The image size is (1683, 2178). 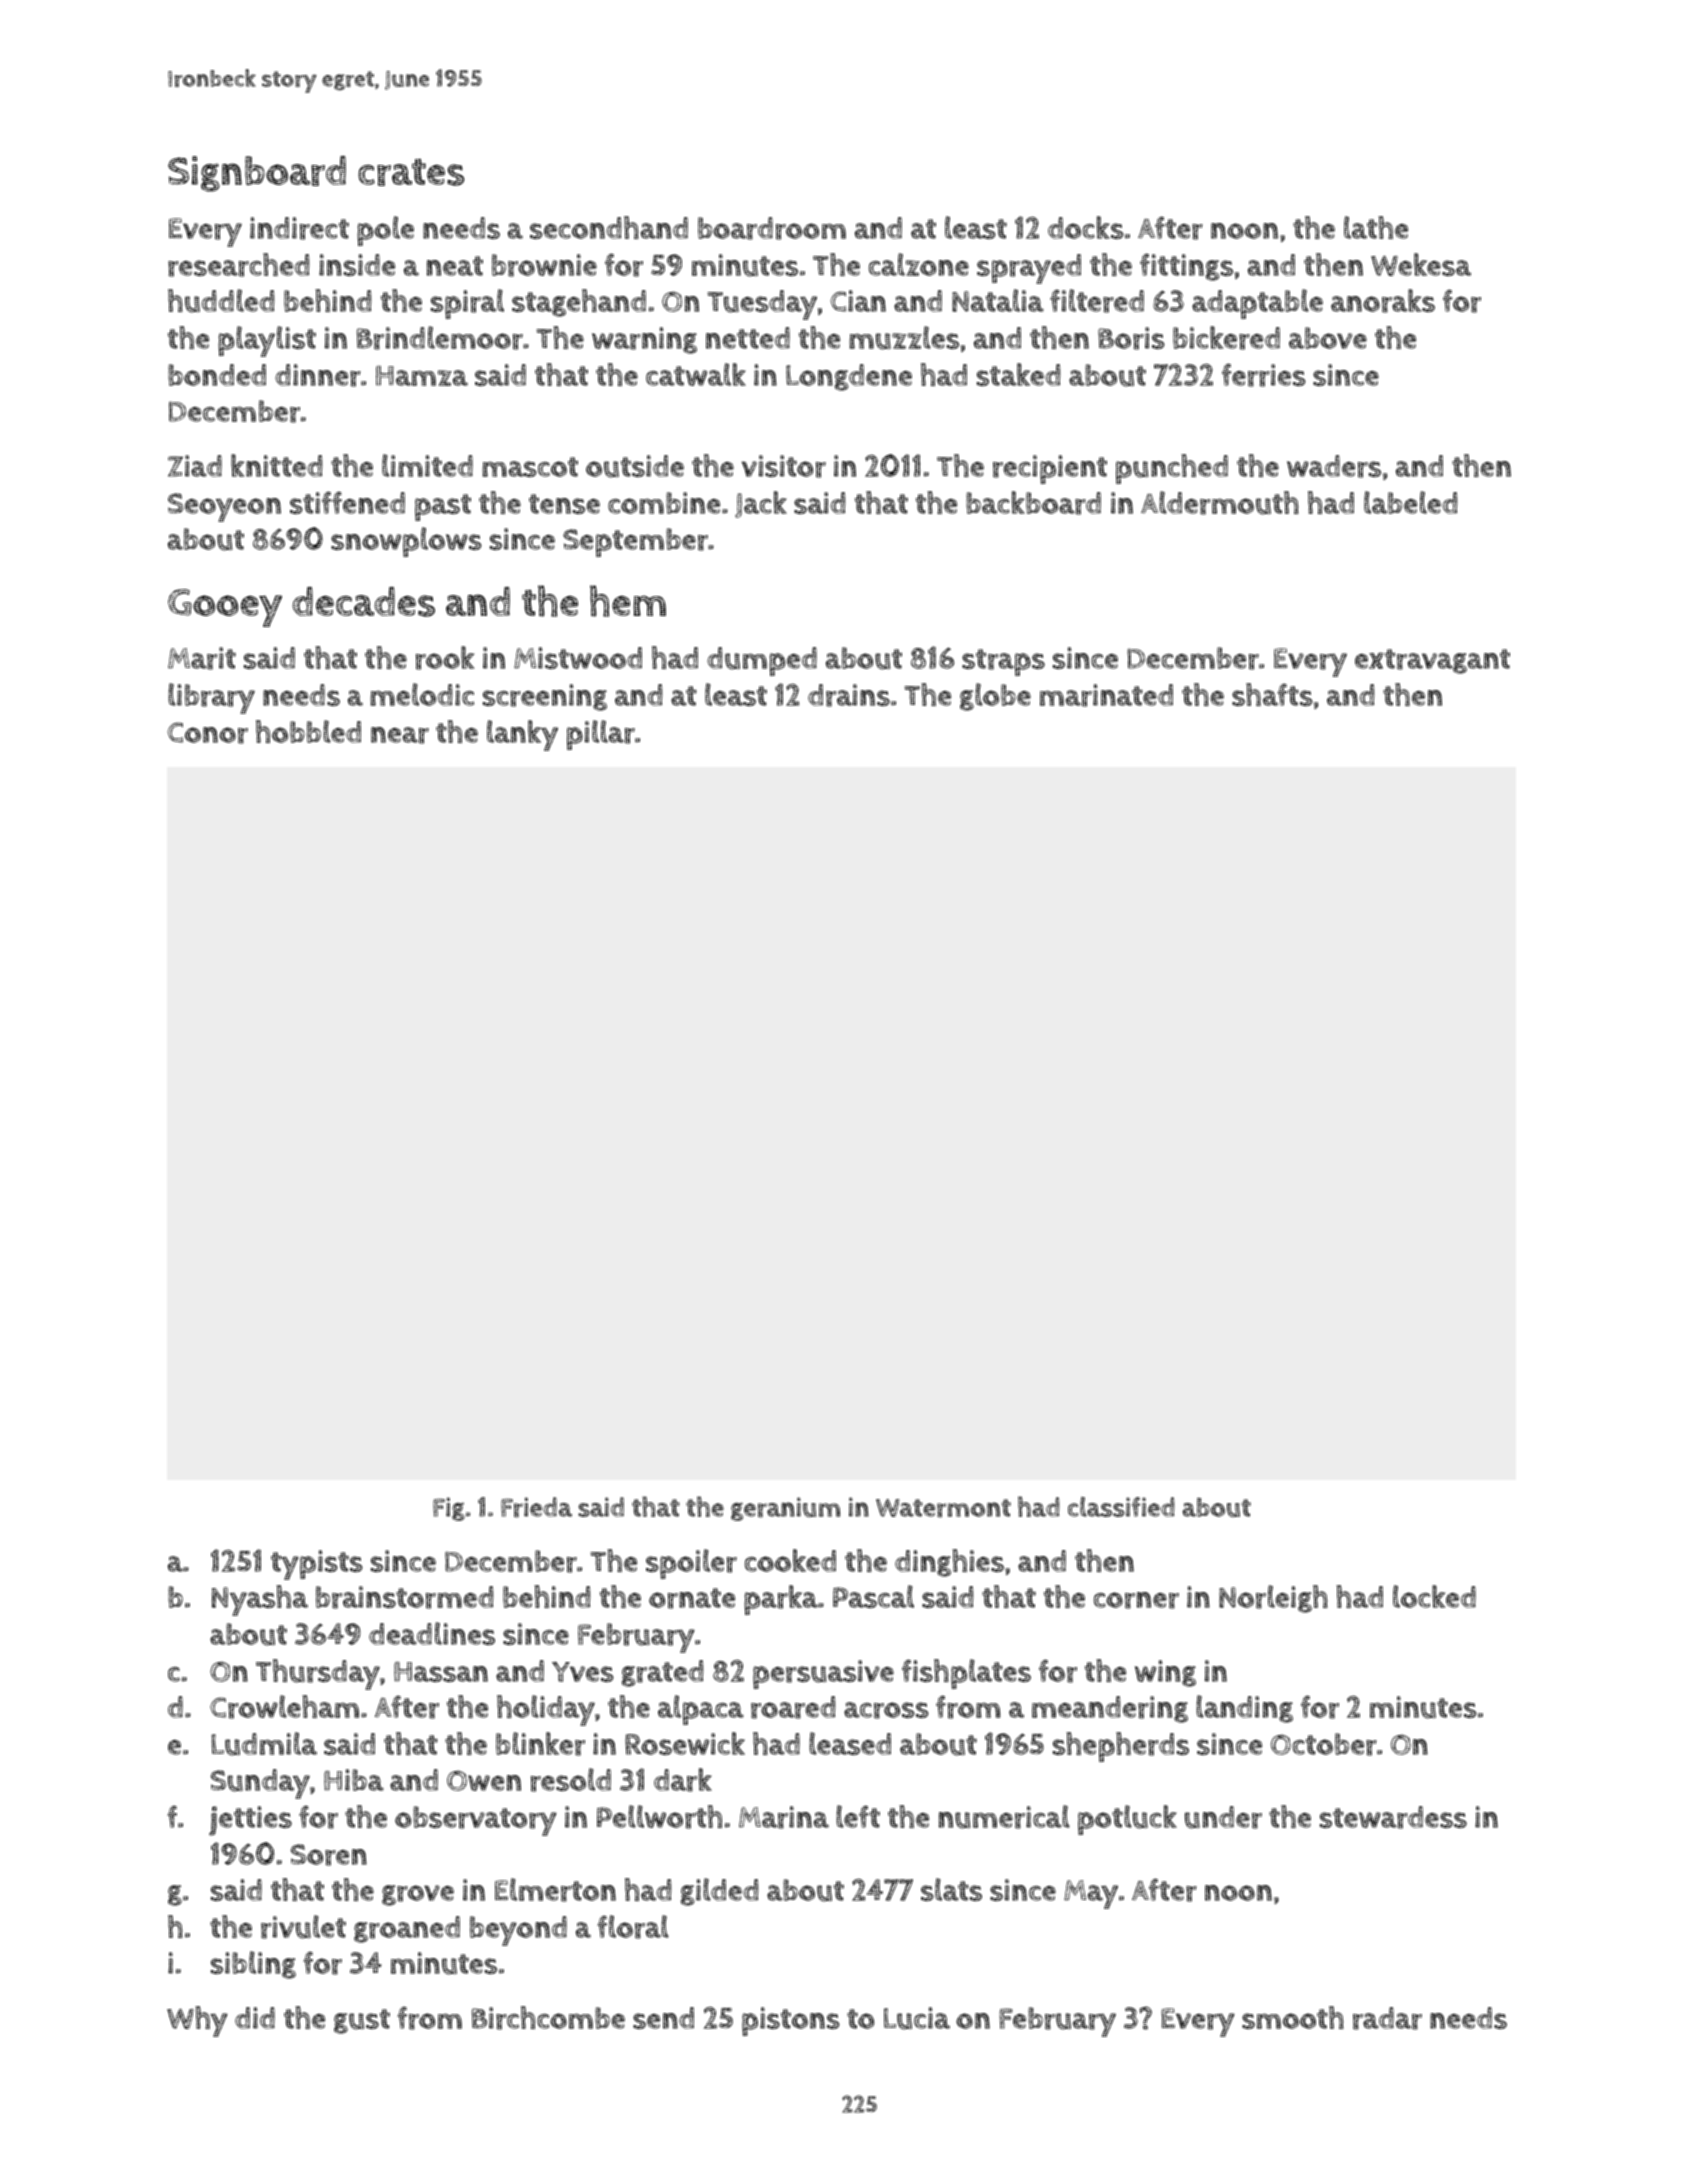 I want to click on Watermont, so click(x=943, y=1508).
